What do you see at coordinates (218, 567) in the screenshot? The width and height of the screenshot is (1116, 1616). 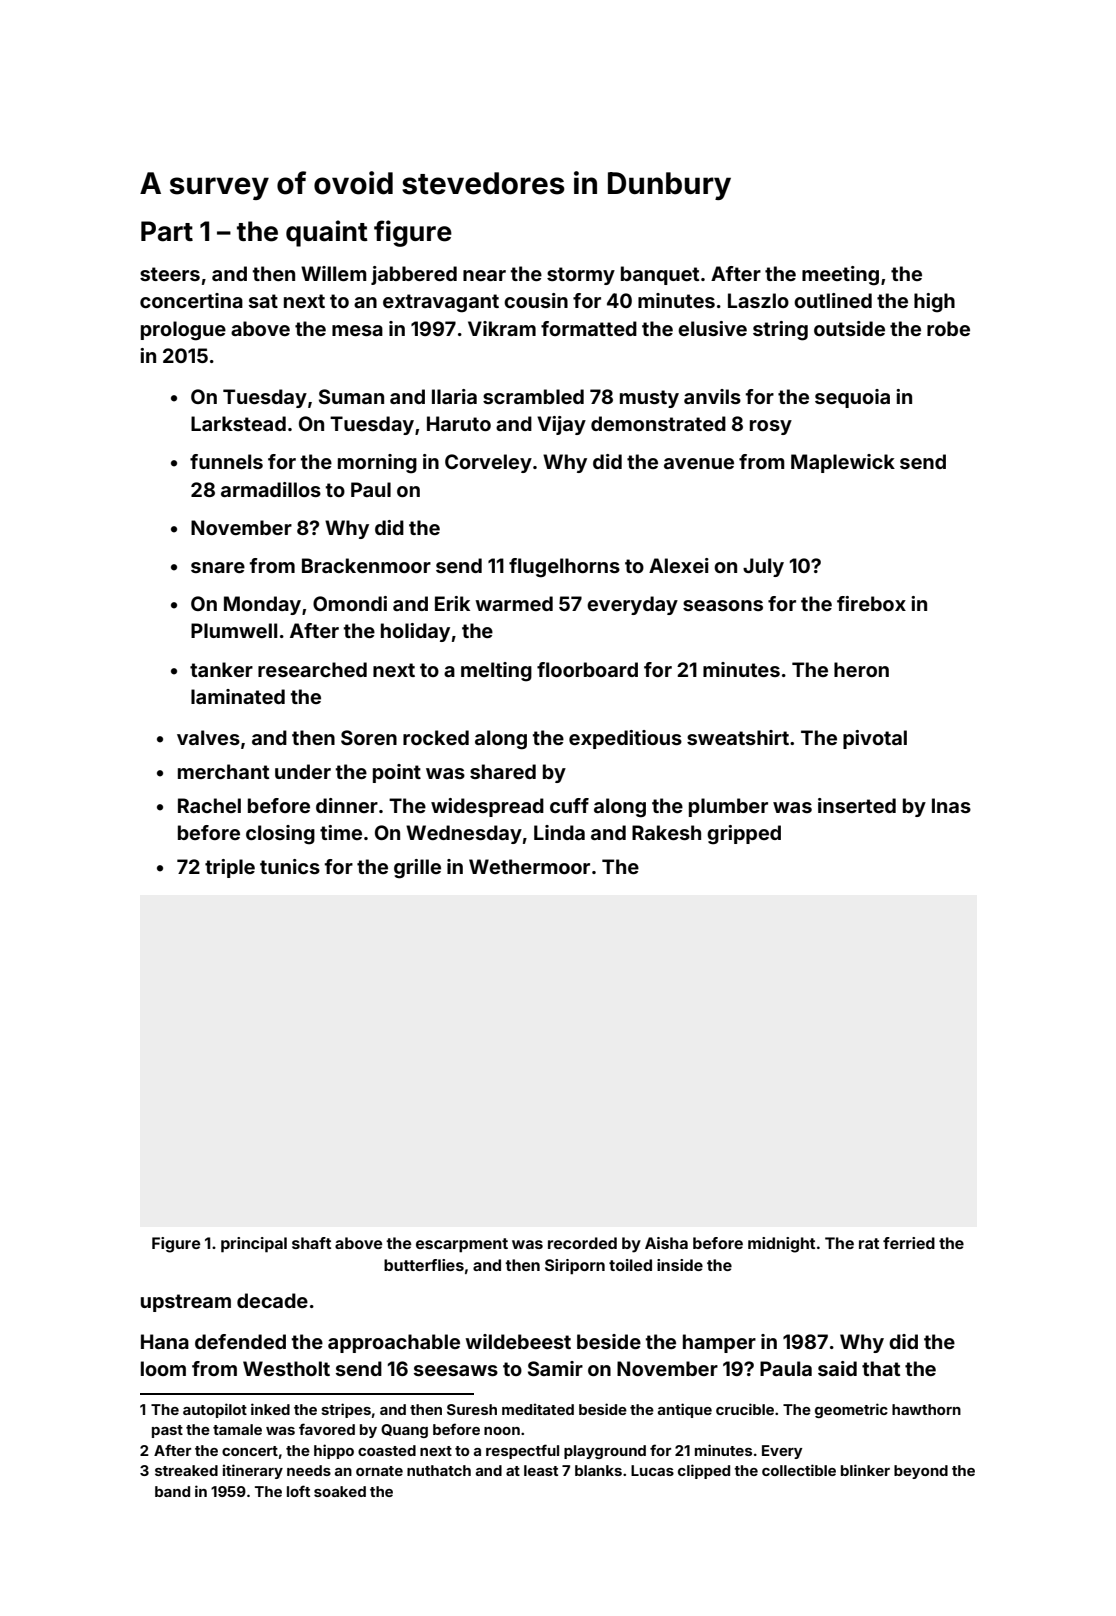 I see `snare` at bounding box center [218, 567].
